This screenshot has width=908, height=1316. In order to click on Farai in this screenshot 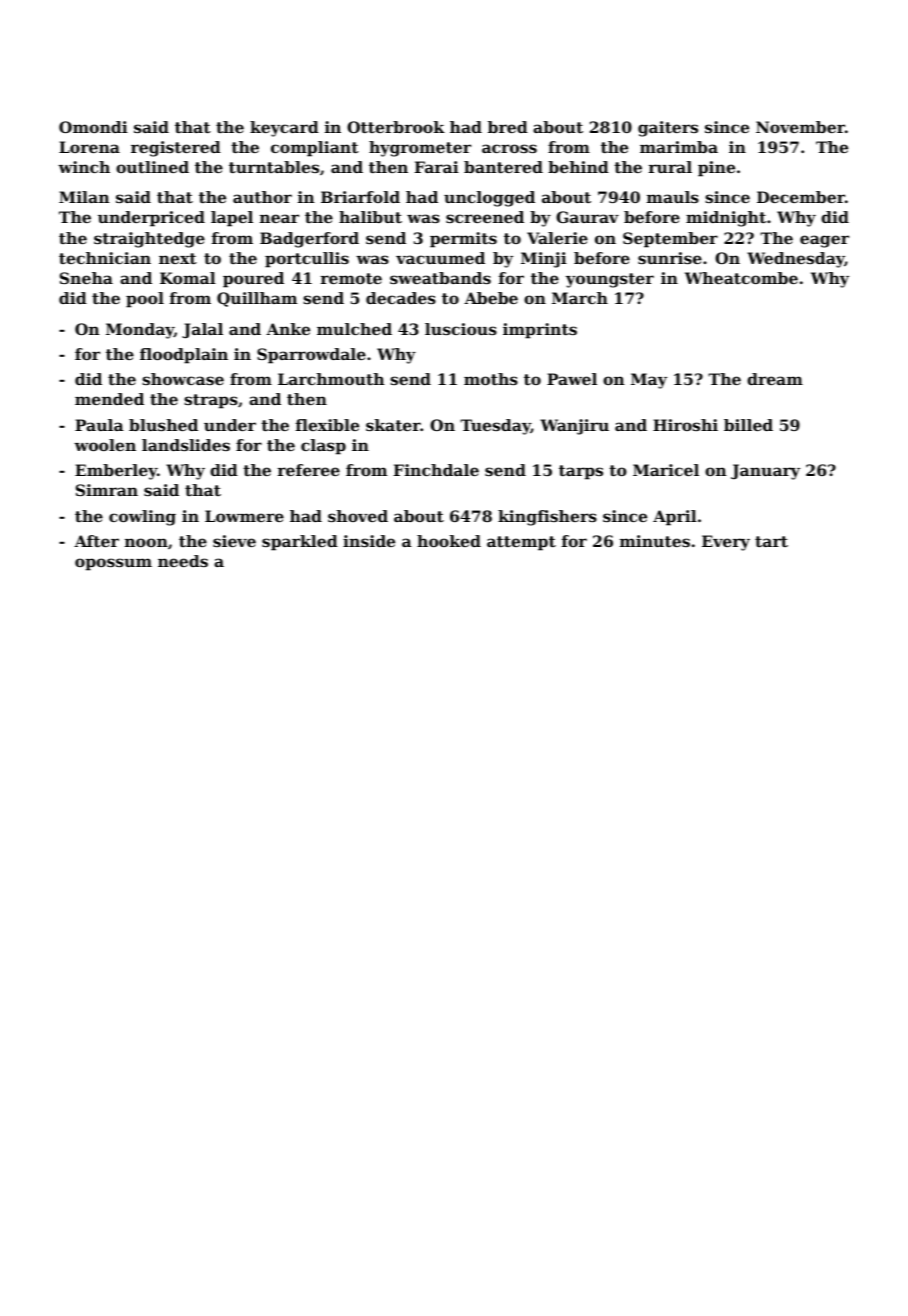, I will do `click(437, 167)`.
